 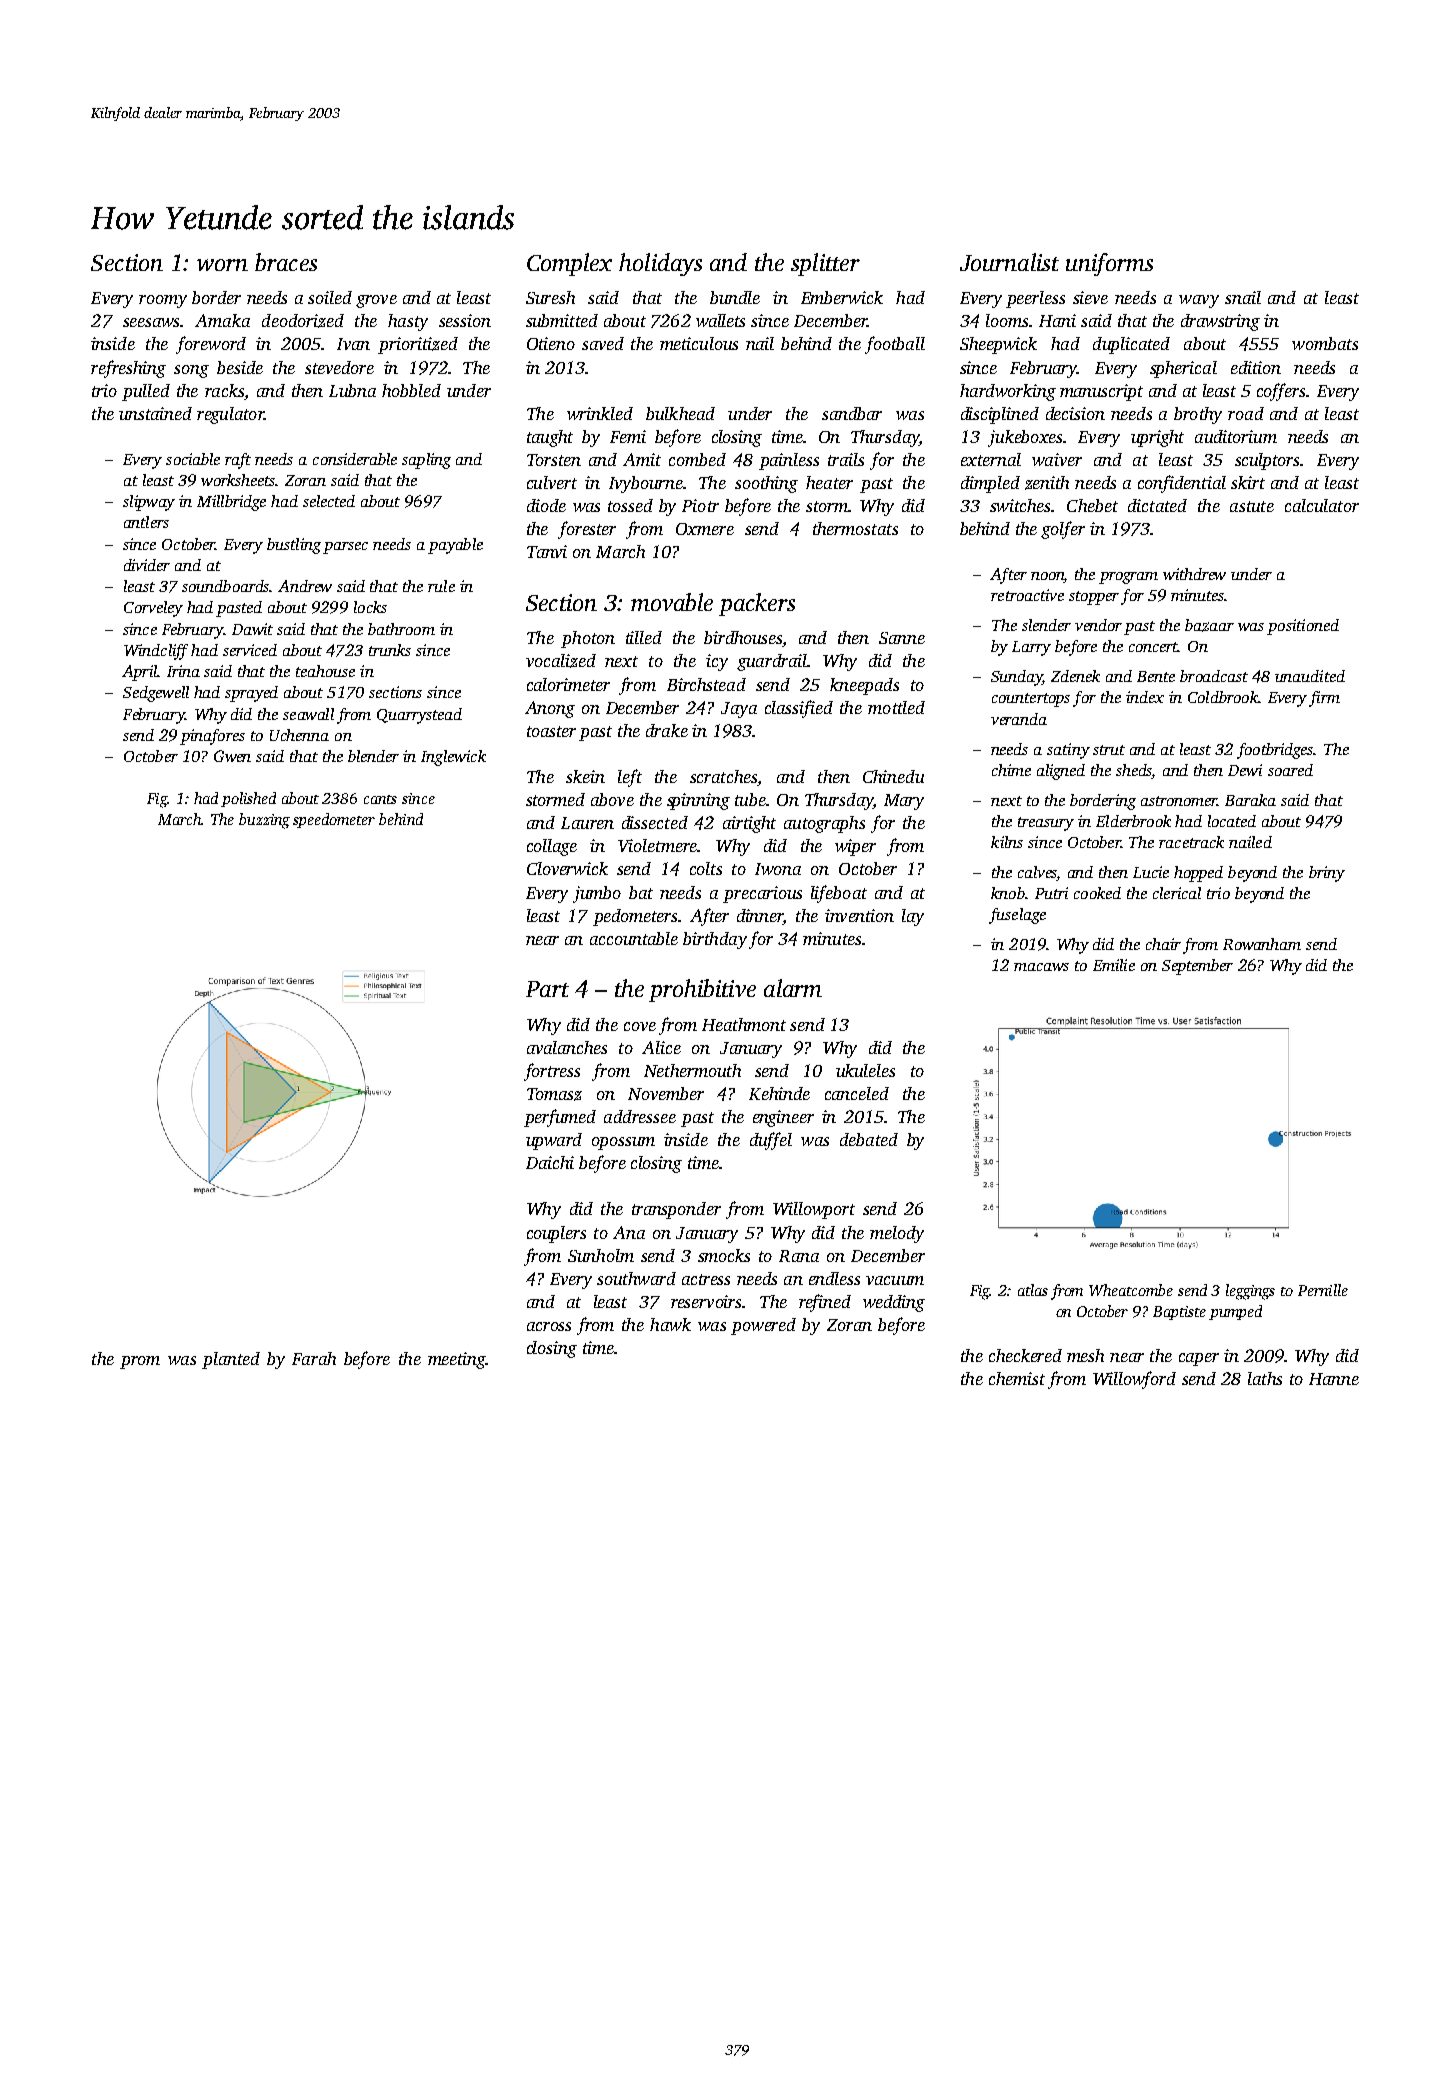 I want to click on wavy, so click(x=1199, y=301).
